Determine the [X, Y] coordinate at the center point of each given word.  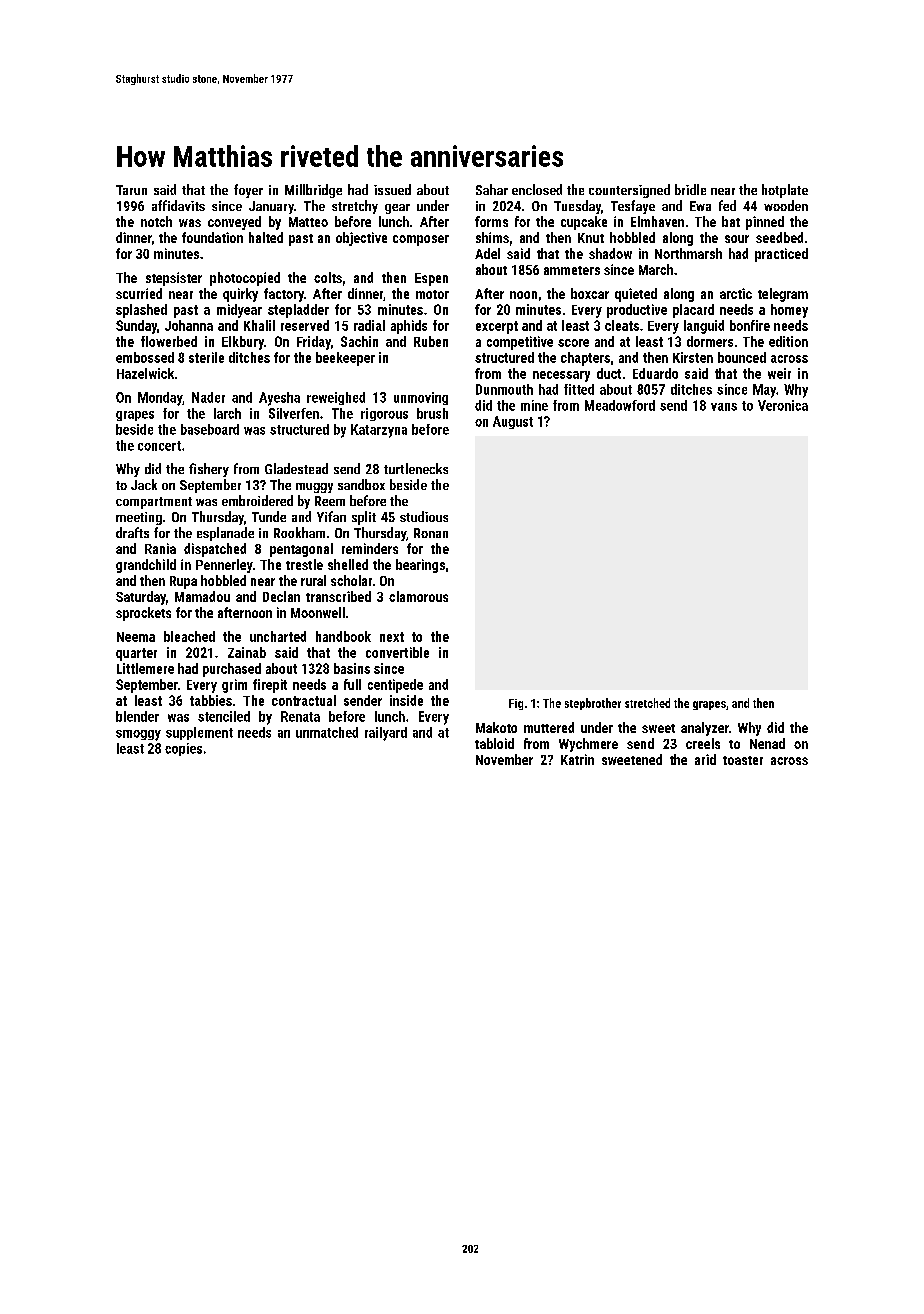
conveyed [234, 223]
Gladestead [296, 468]
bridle [690, 189]
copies [183, 749]
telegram [783, 295]
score [573, 343]
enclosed [537, 189]
